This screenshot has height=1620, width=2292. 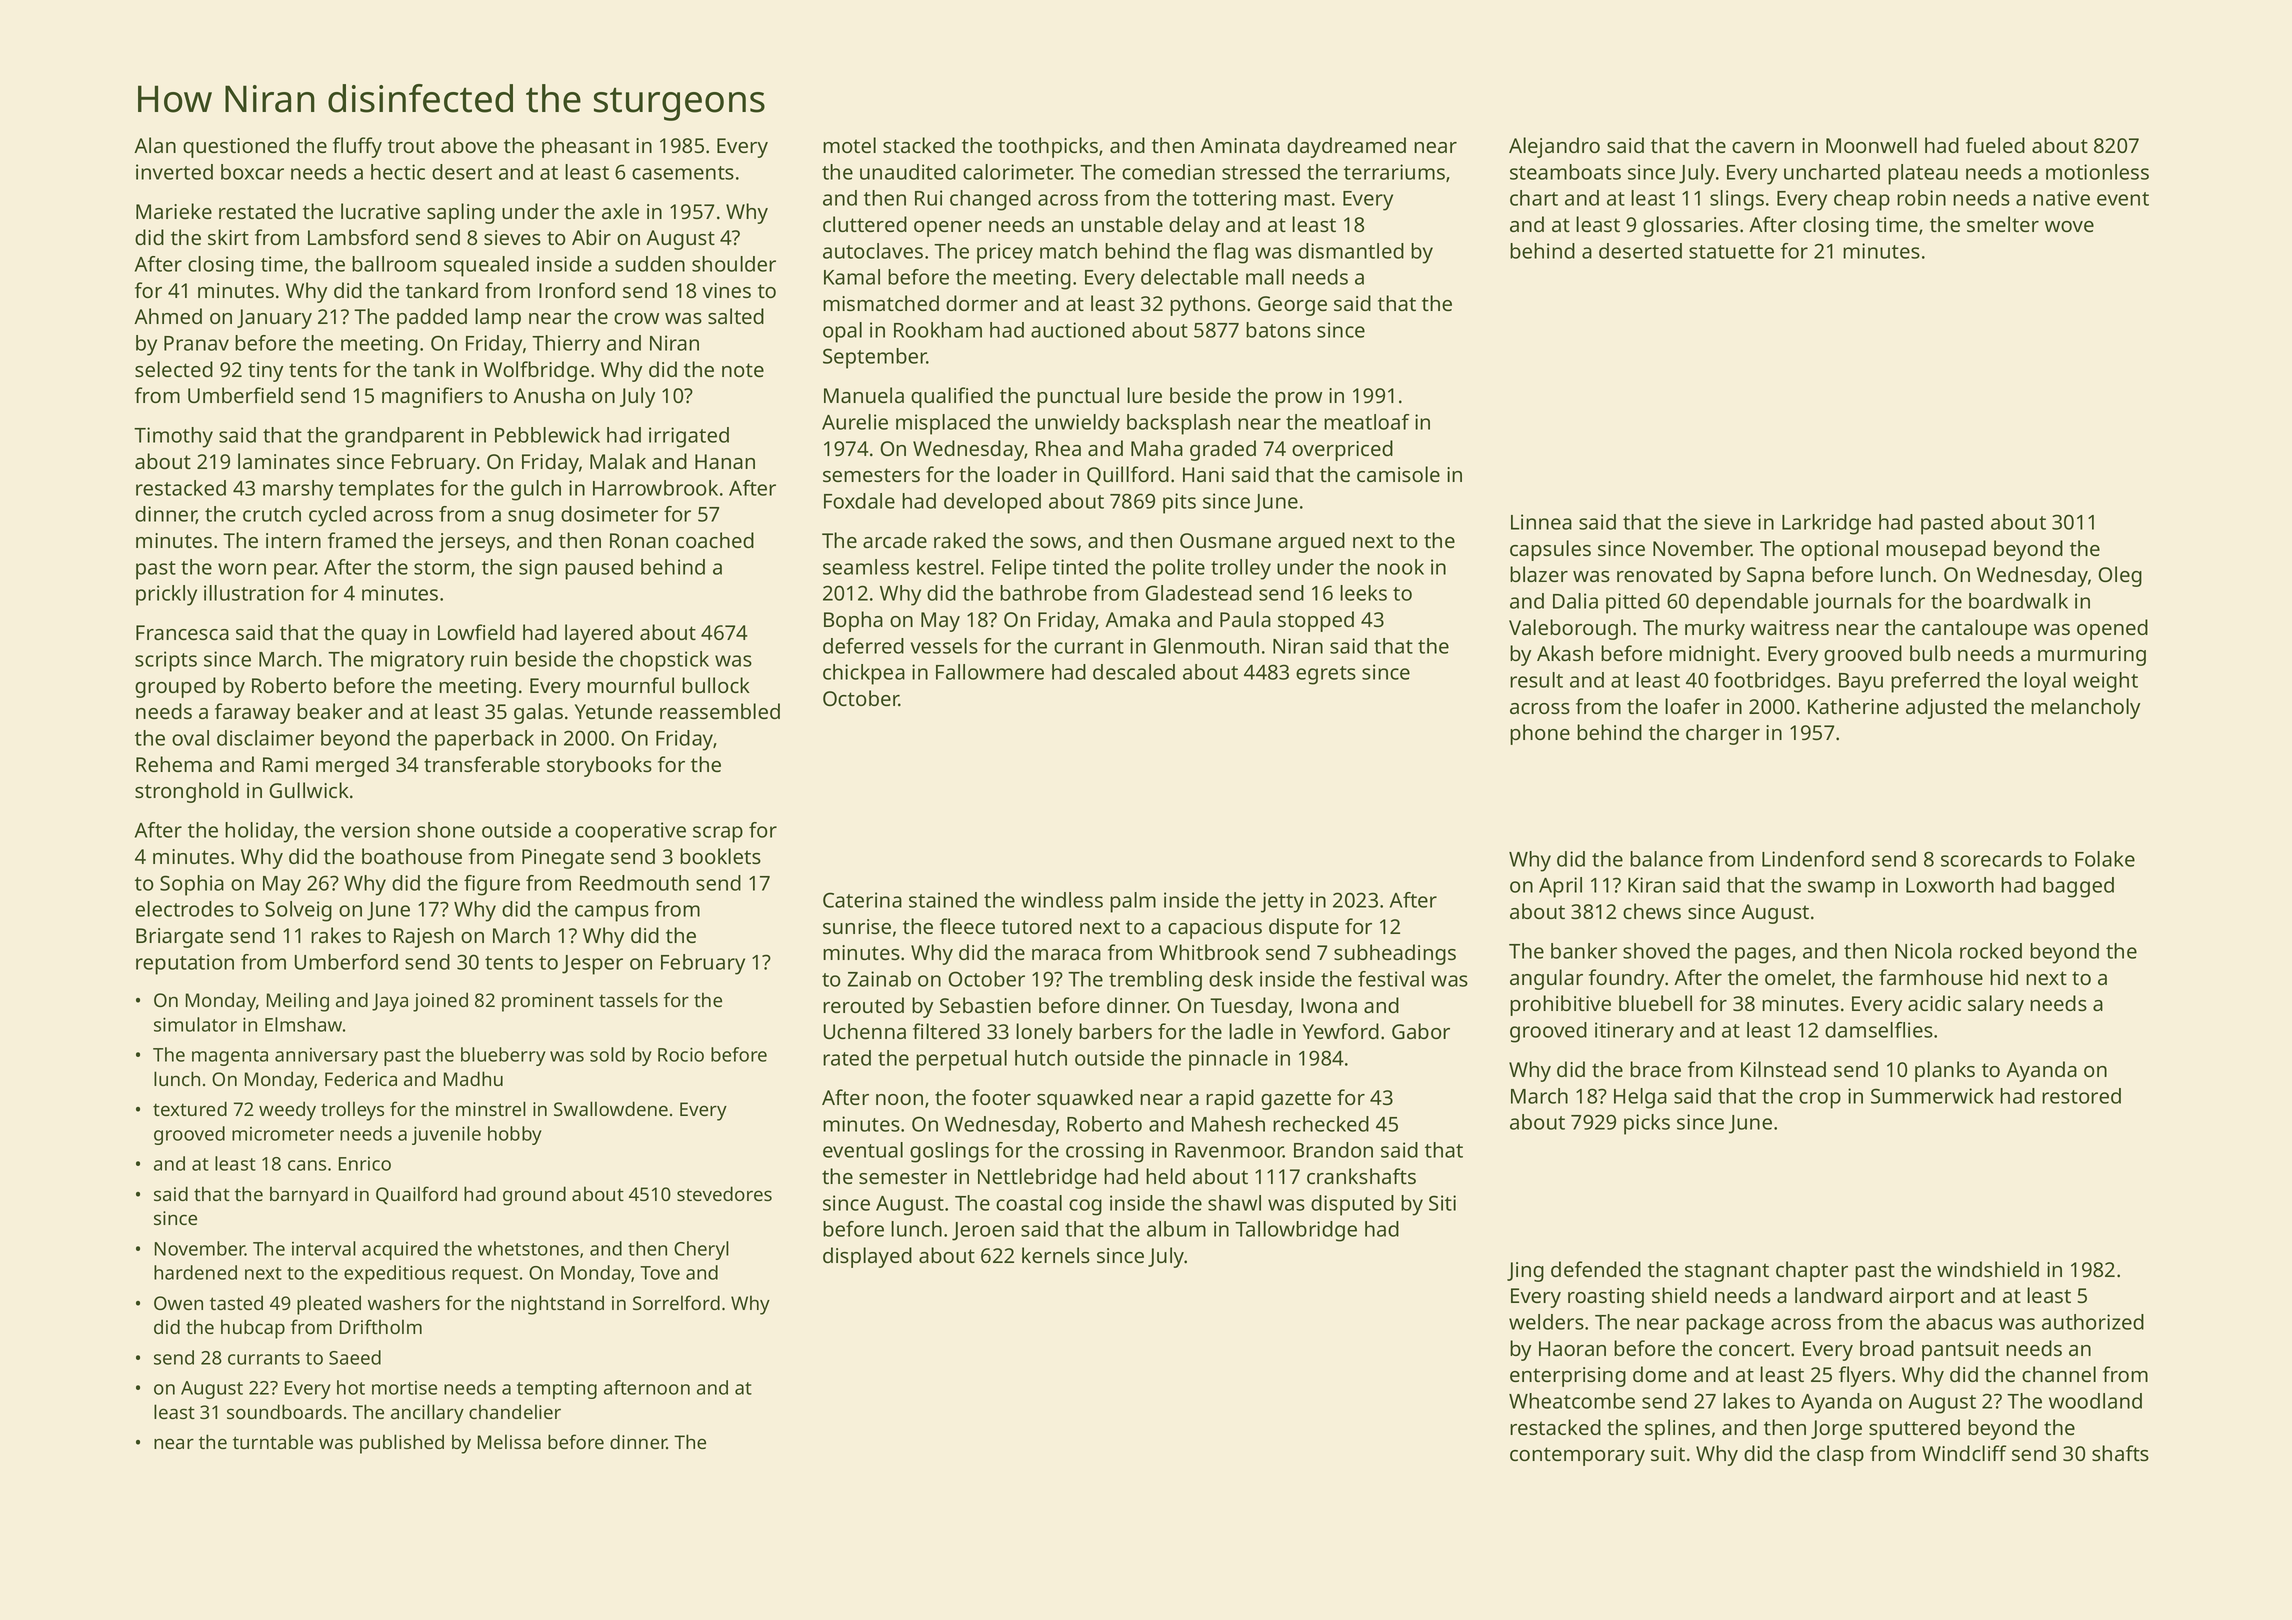 What do you see at coordinates (1763, 147) in the screenshot?
I see `cavern` at bounding box center [1763, 147].
